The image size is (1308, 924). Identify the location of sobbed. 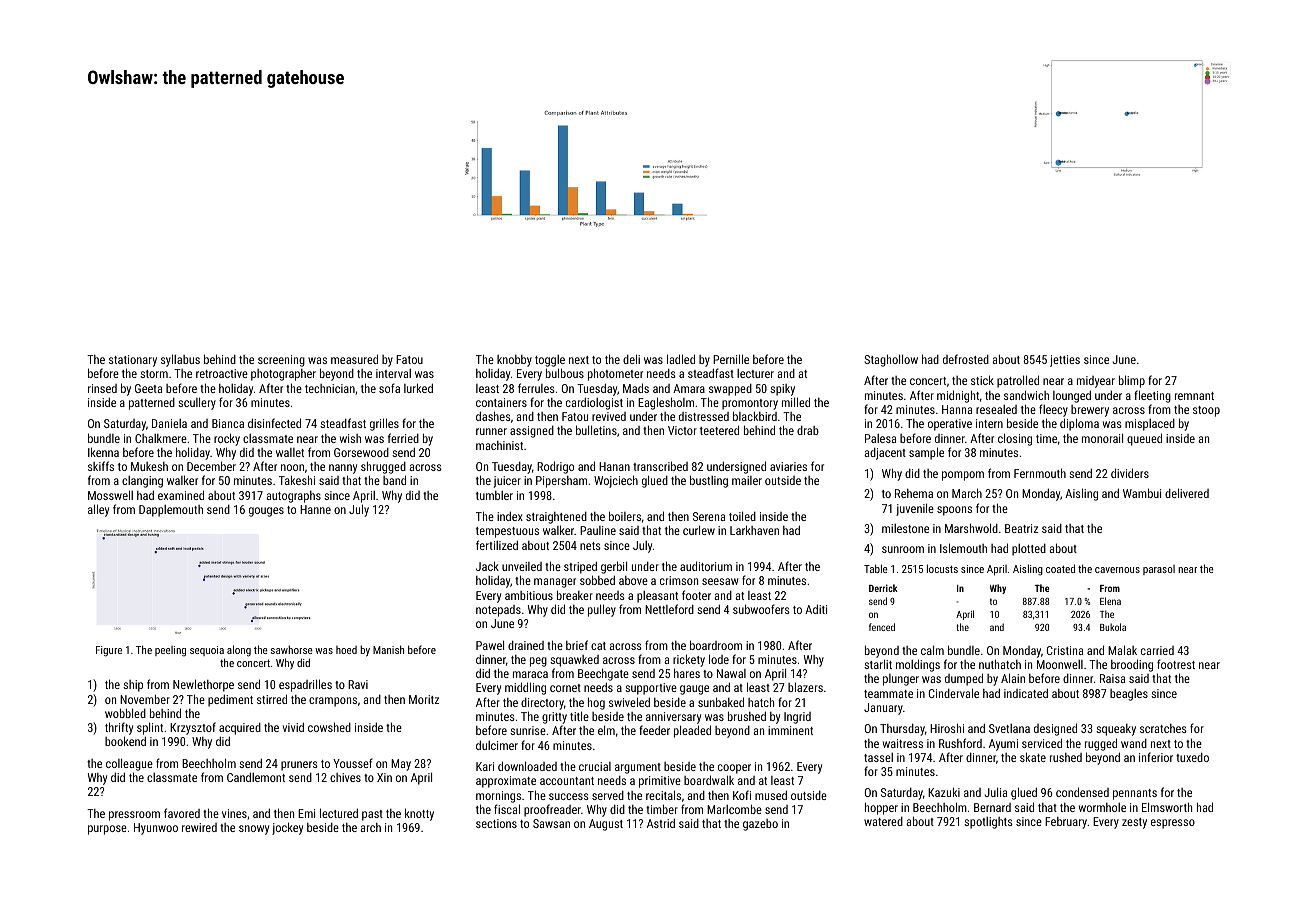
(597, 580).
